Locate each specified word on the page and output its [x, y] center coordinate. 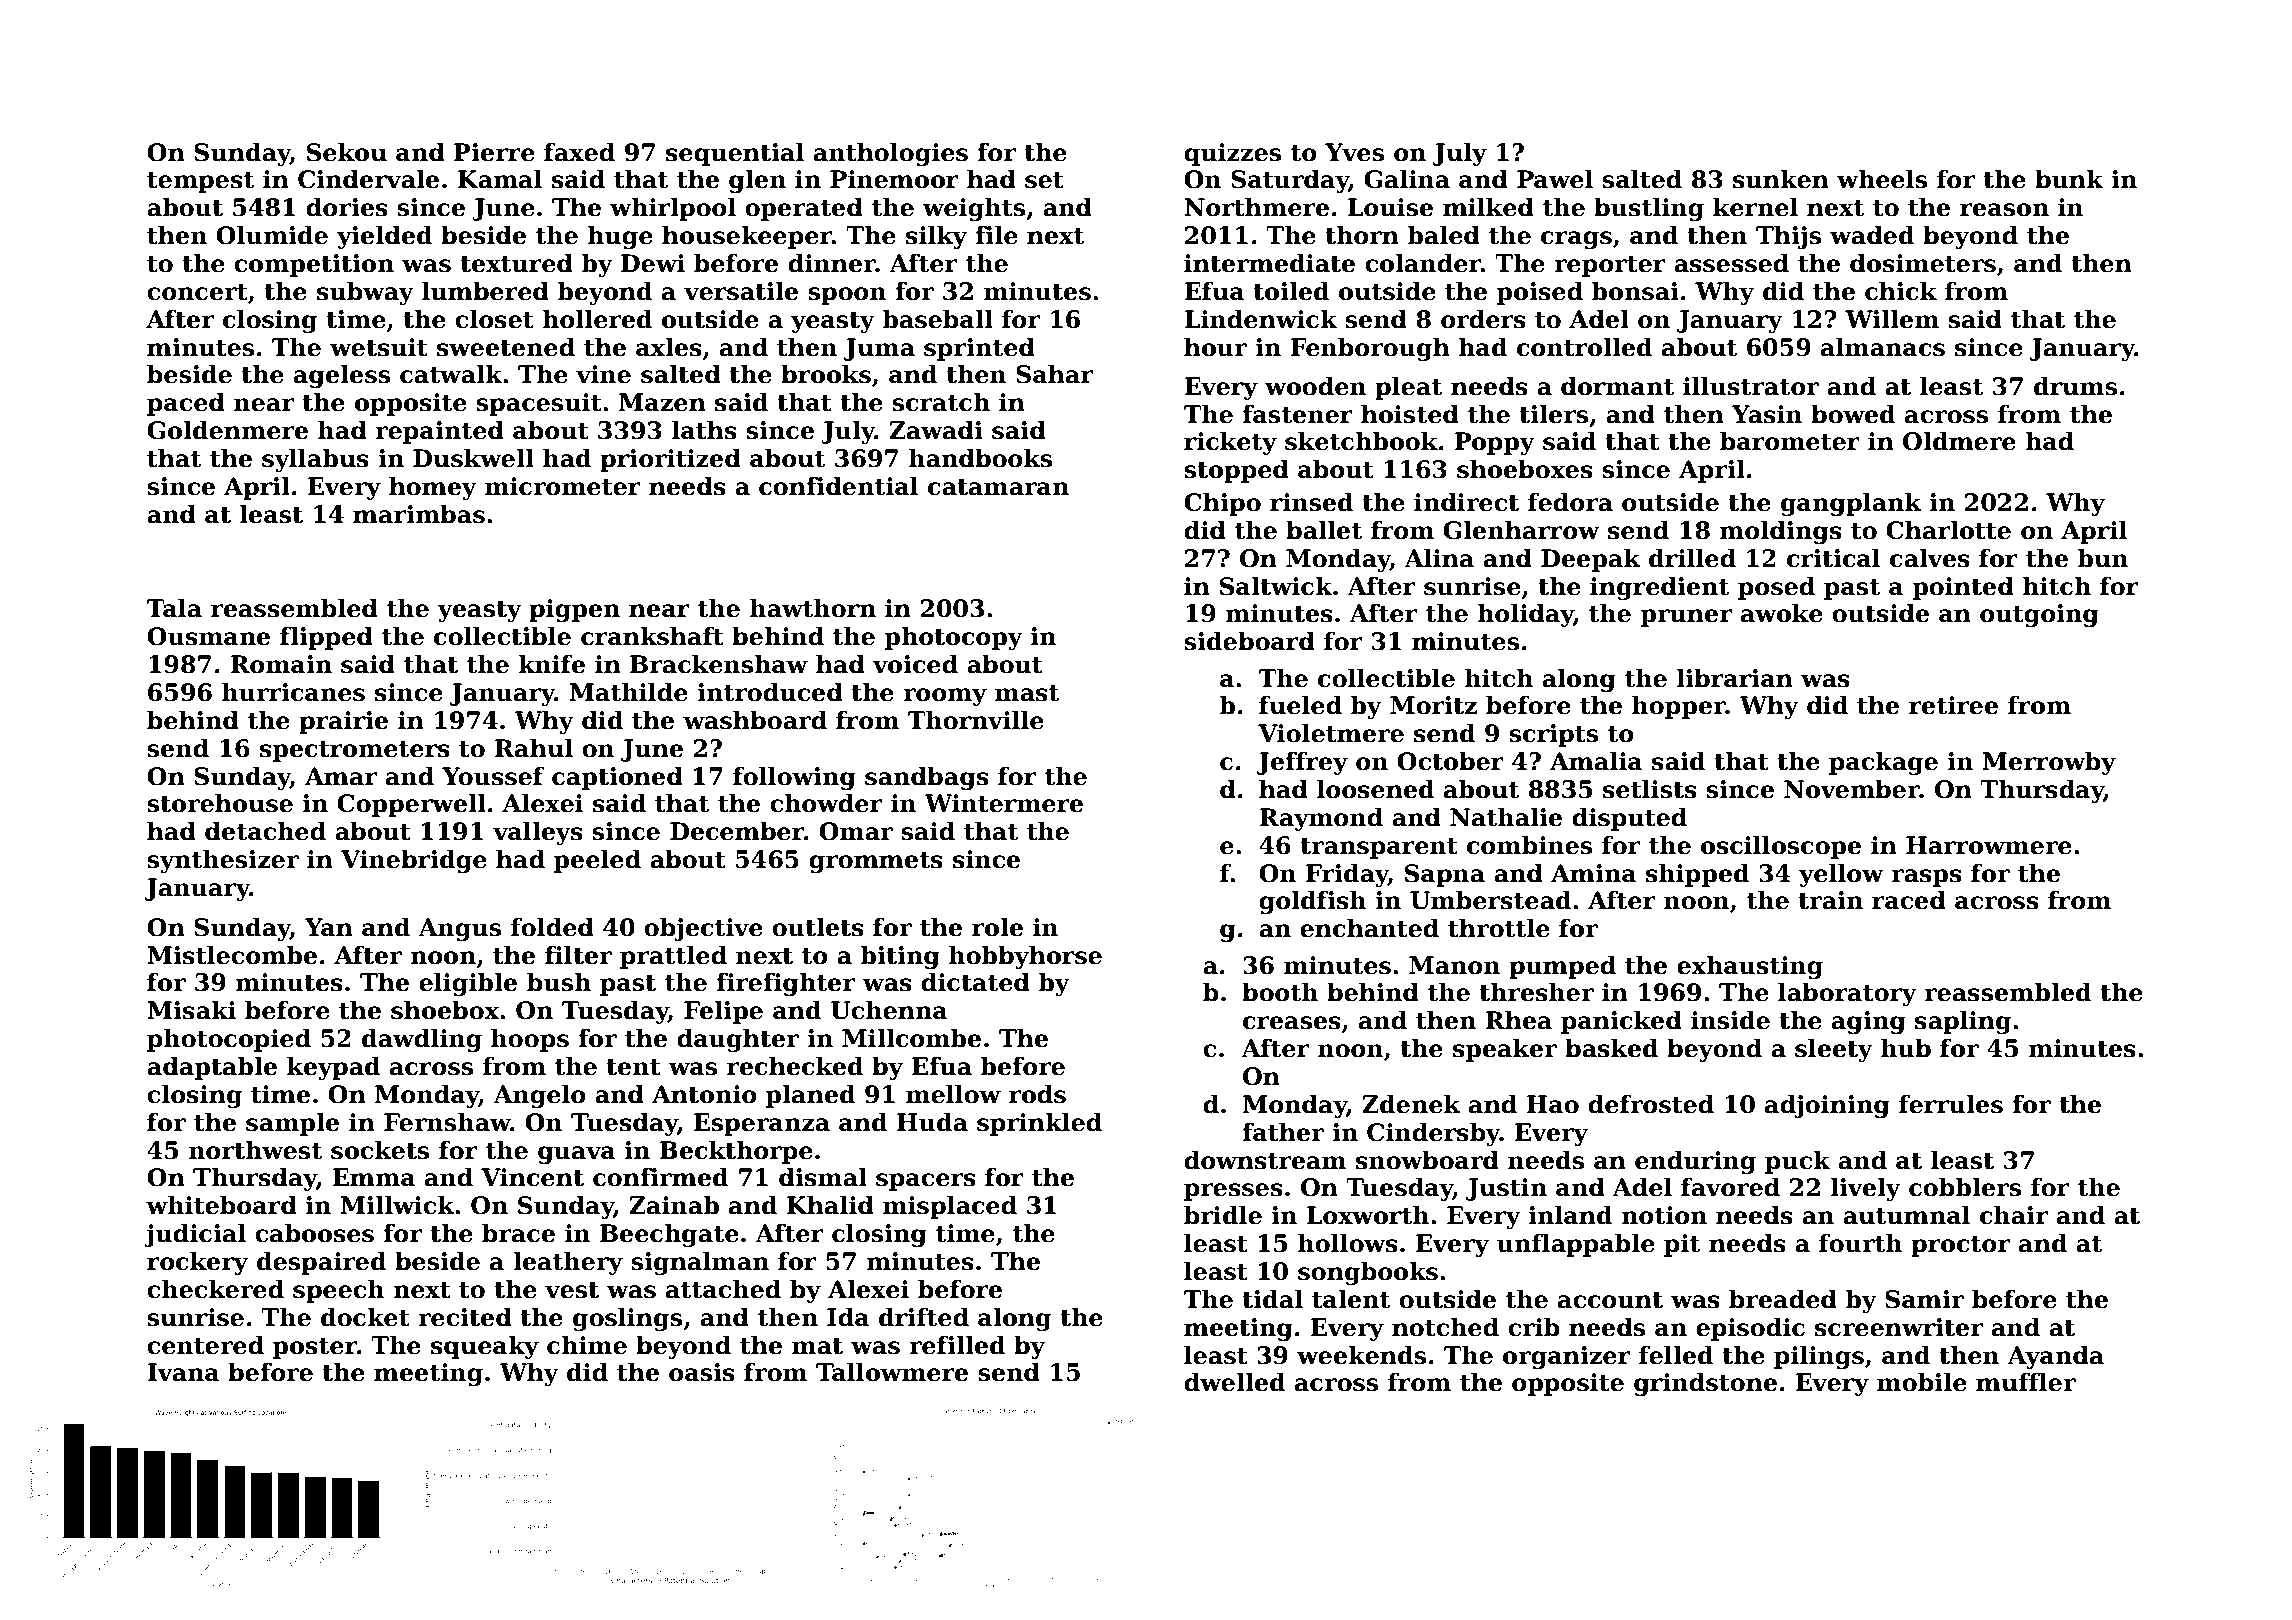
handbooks [980, 458]
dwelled [1234, 1382]
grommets [876, 862]
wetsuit [379, 347]
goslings [627, 1319]
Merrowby [2049, 763]
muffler [2026, 1382]
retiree [1953, 705]
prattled [673, 957]
